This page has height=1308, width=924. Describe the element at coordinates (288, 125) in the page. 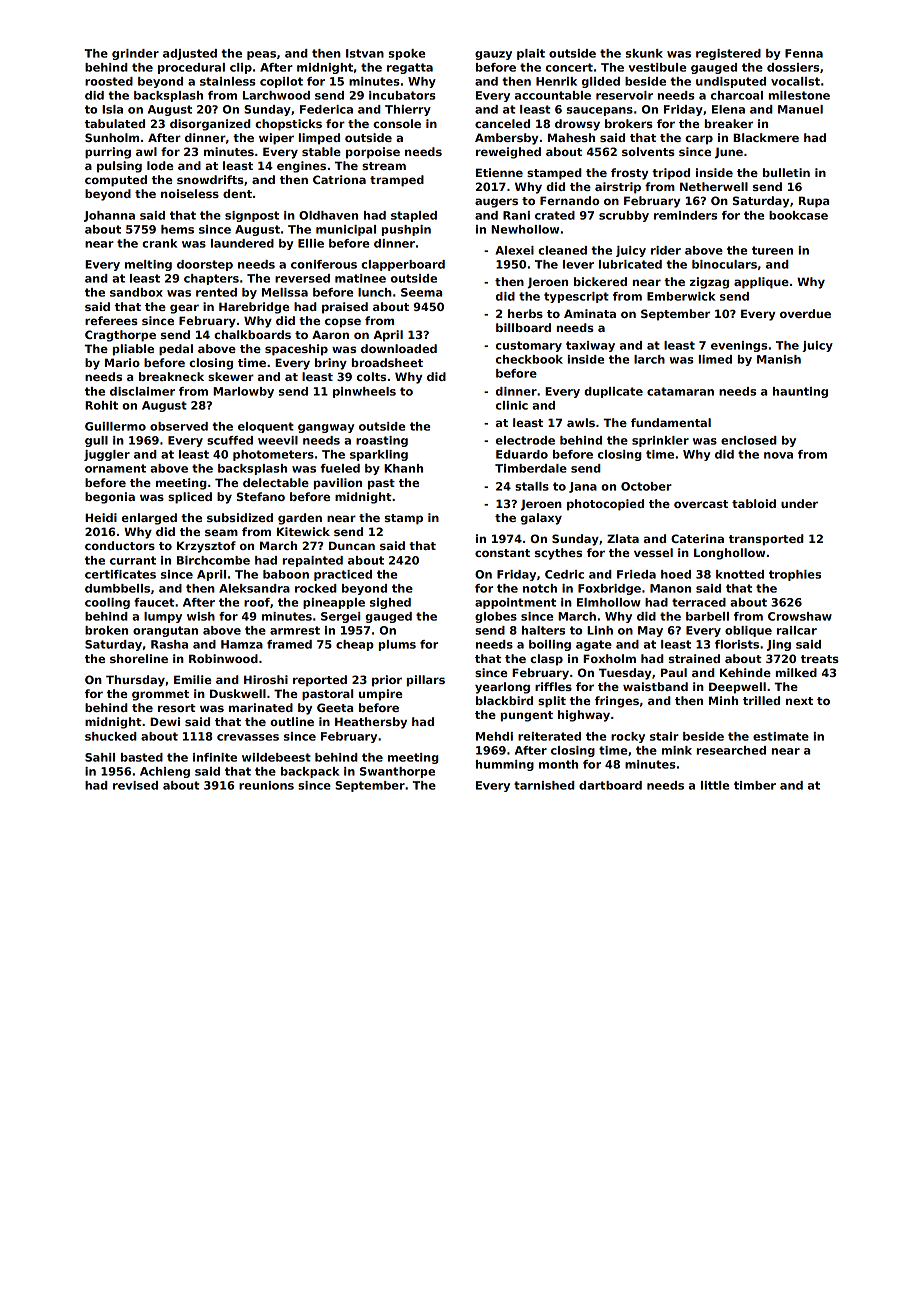

I see `chopsticks` at that location.
